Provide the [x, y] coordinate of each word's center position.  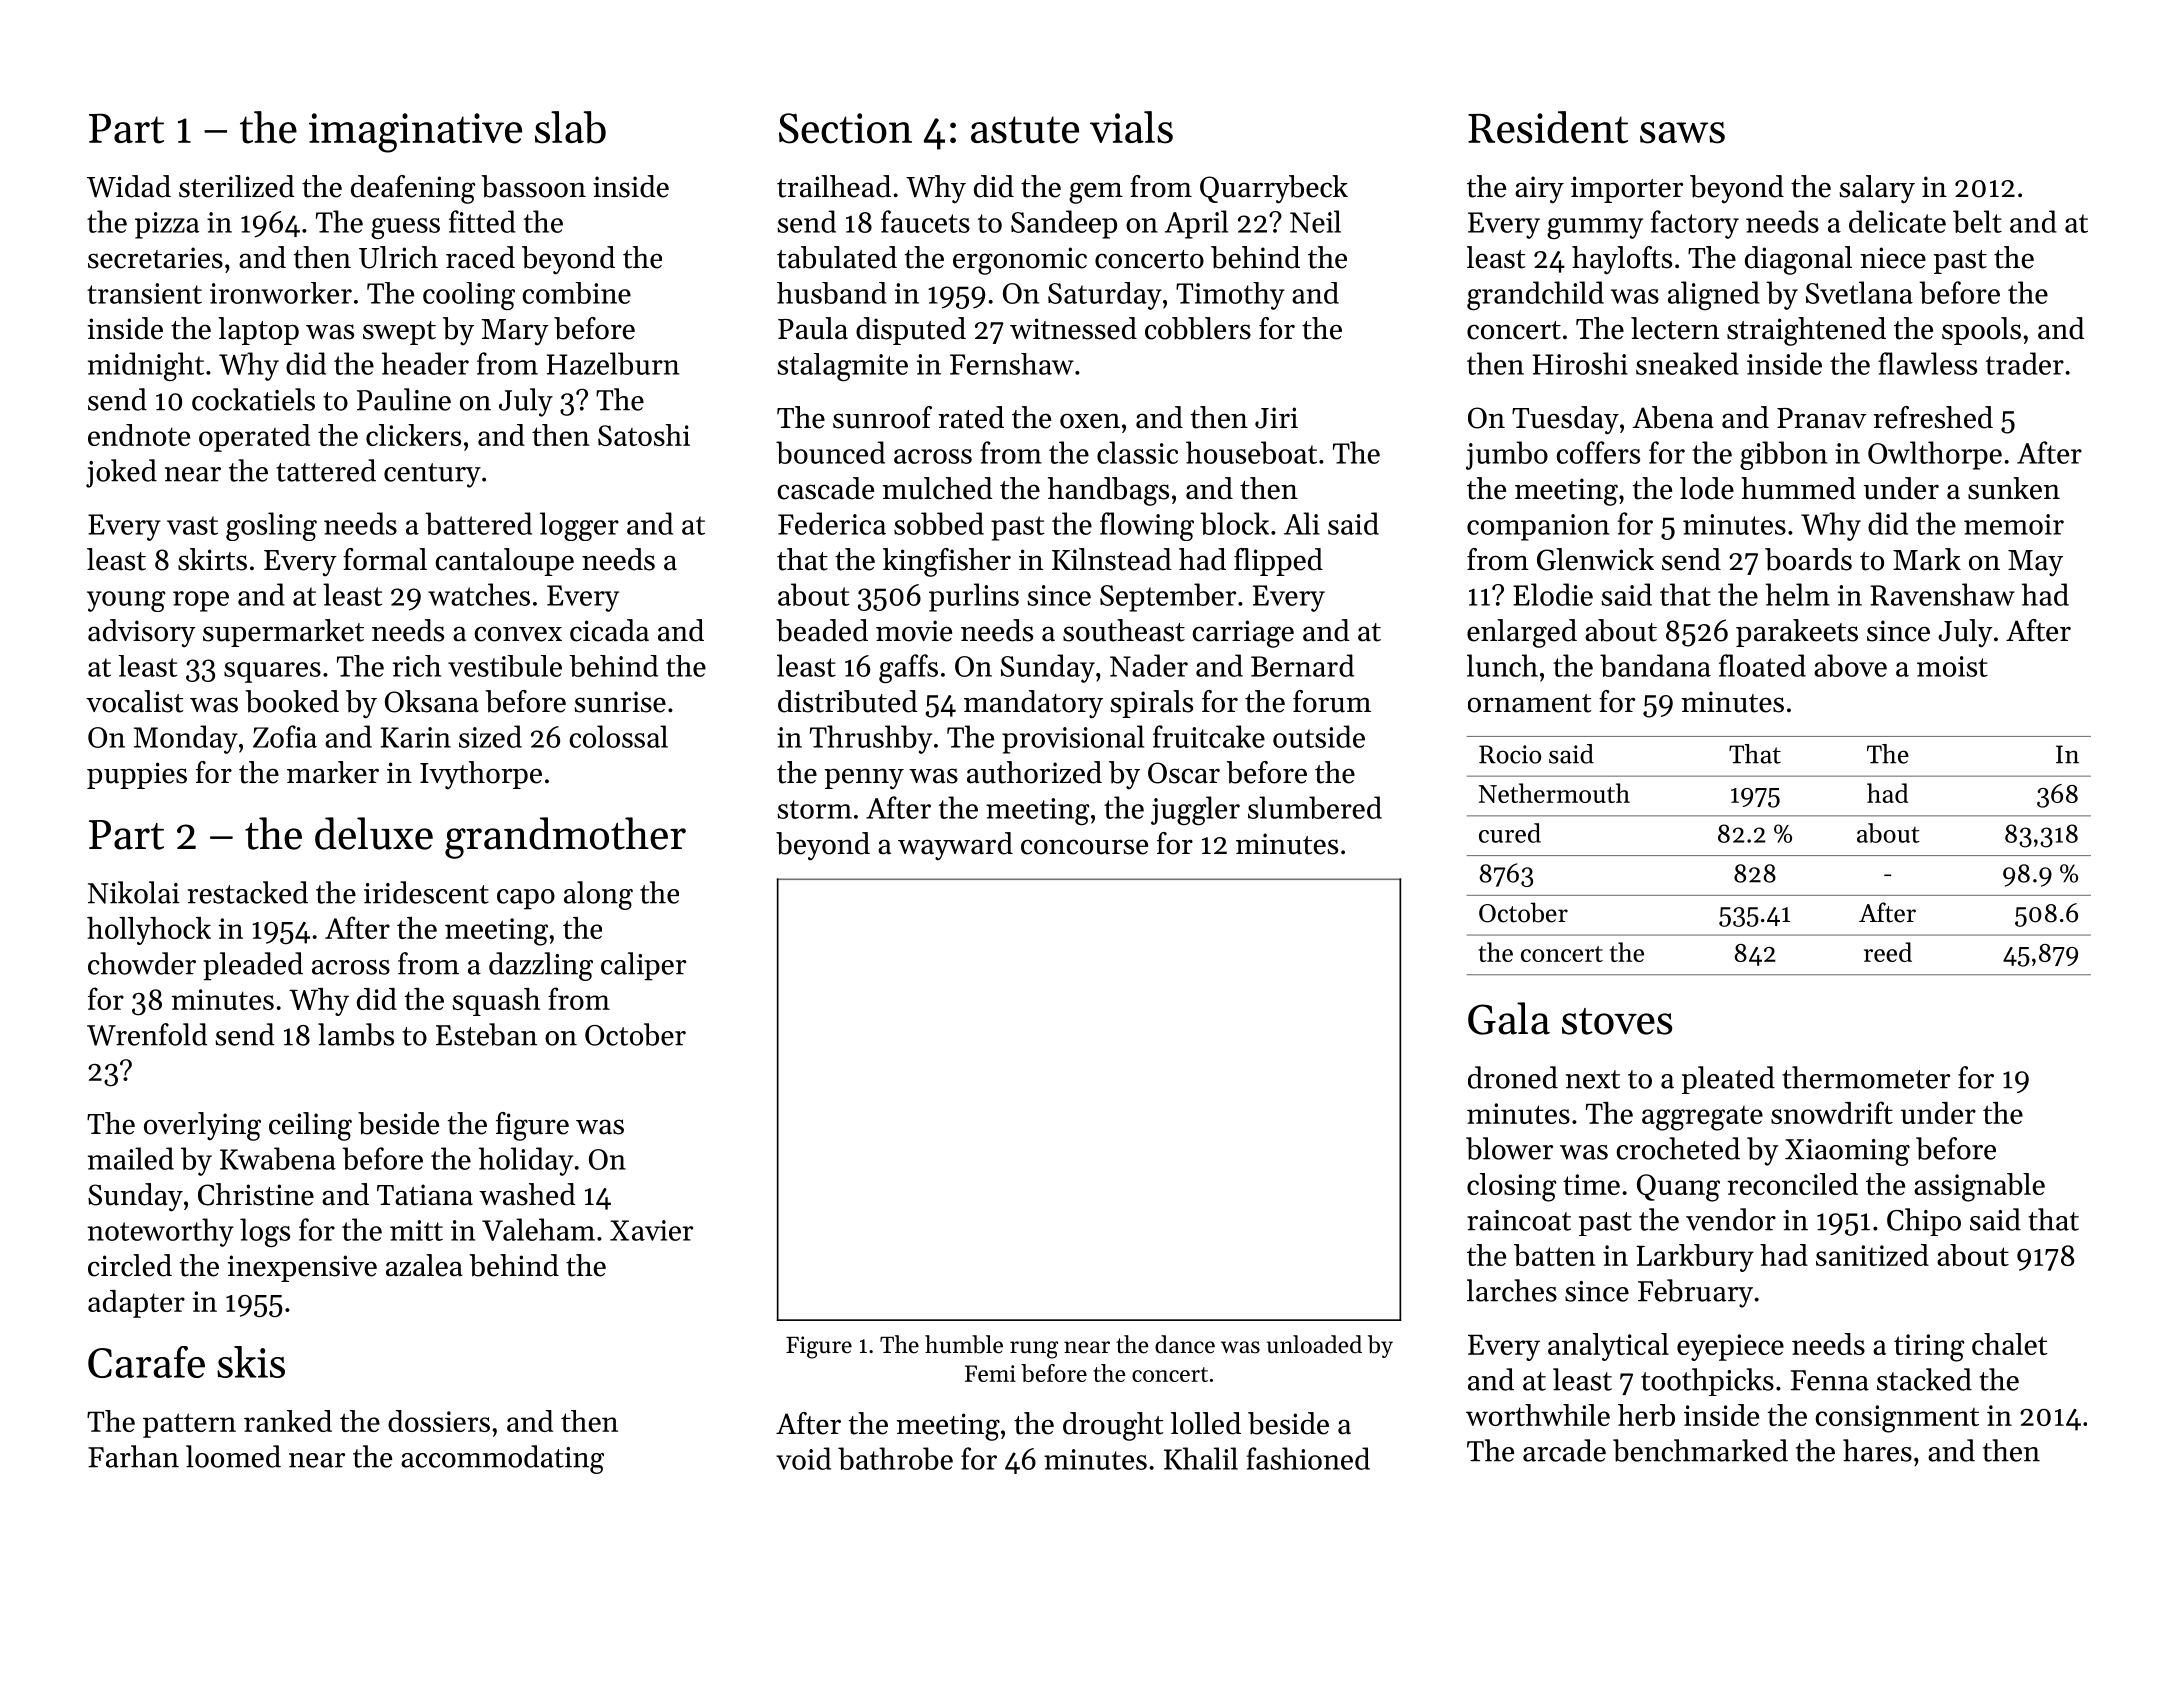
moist [1952, 666]
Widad [129, 186]
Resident [1548, 127]
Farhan [133, 1456]
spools [1981, 331]
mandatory [1033, 704]
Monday [186, 739]
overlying [202, 1126]
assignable [1979, 1187]
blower [1509, 1148]
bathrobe [895, 1458]
